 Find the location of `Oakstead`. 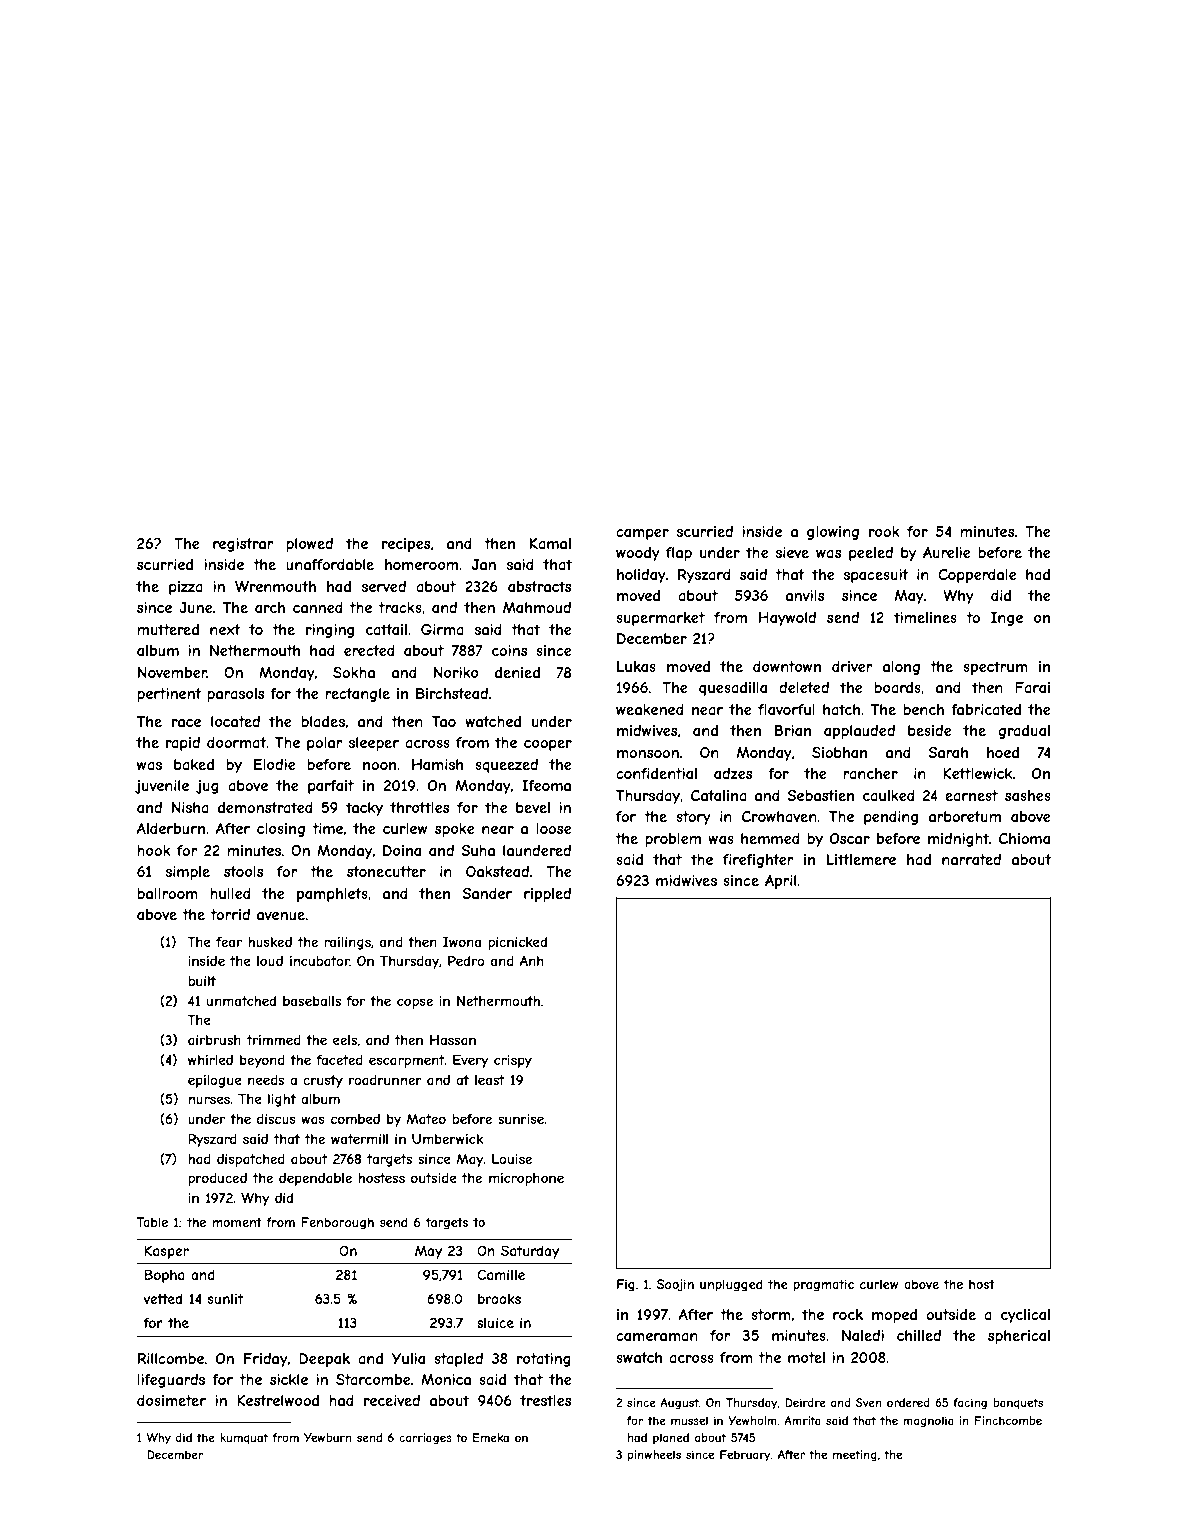

Oakstead is located at coordinates (497, 871).
